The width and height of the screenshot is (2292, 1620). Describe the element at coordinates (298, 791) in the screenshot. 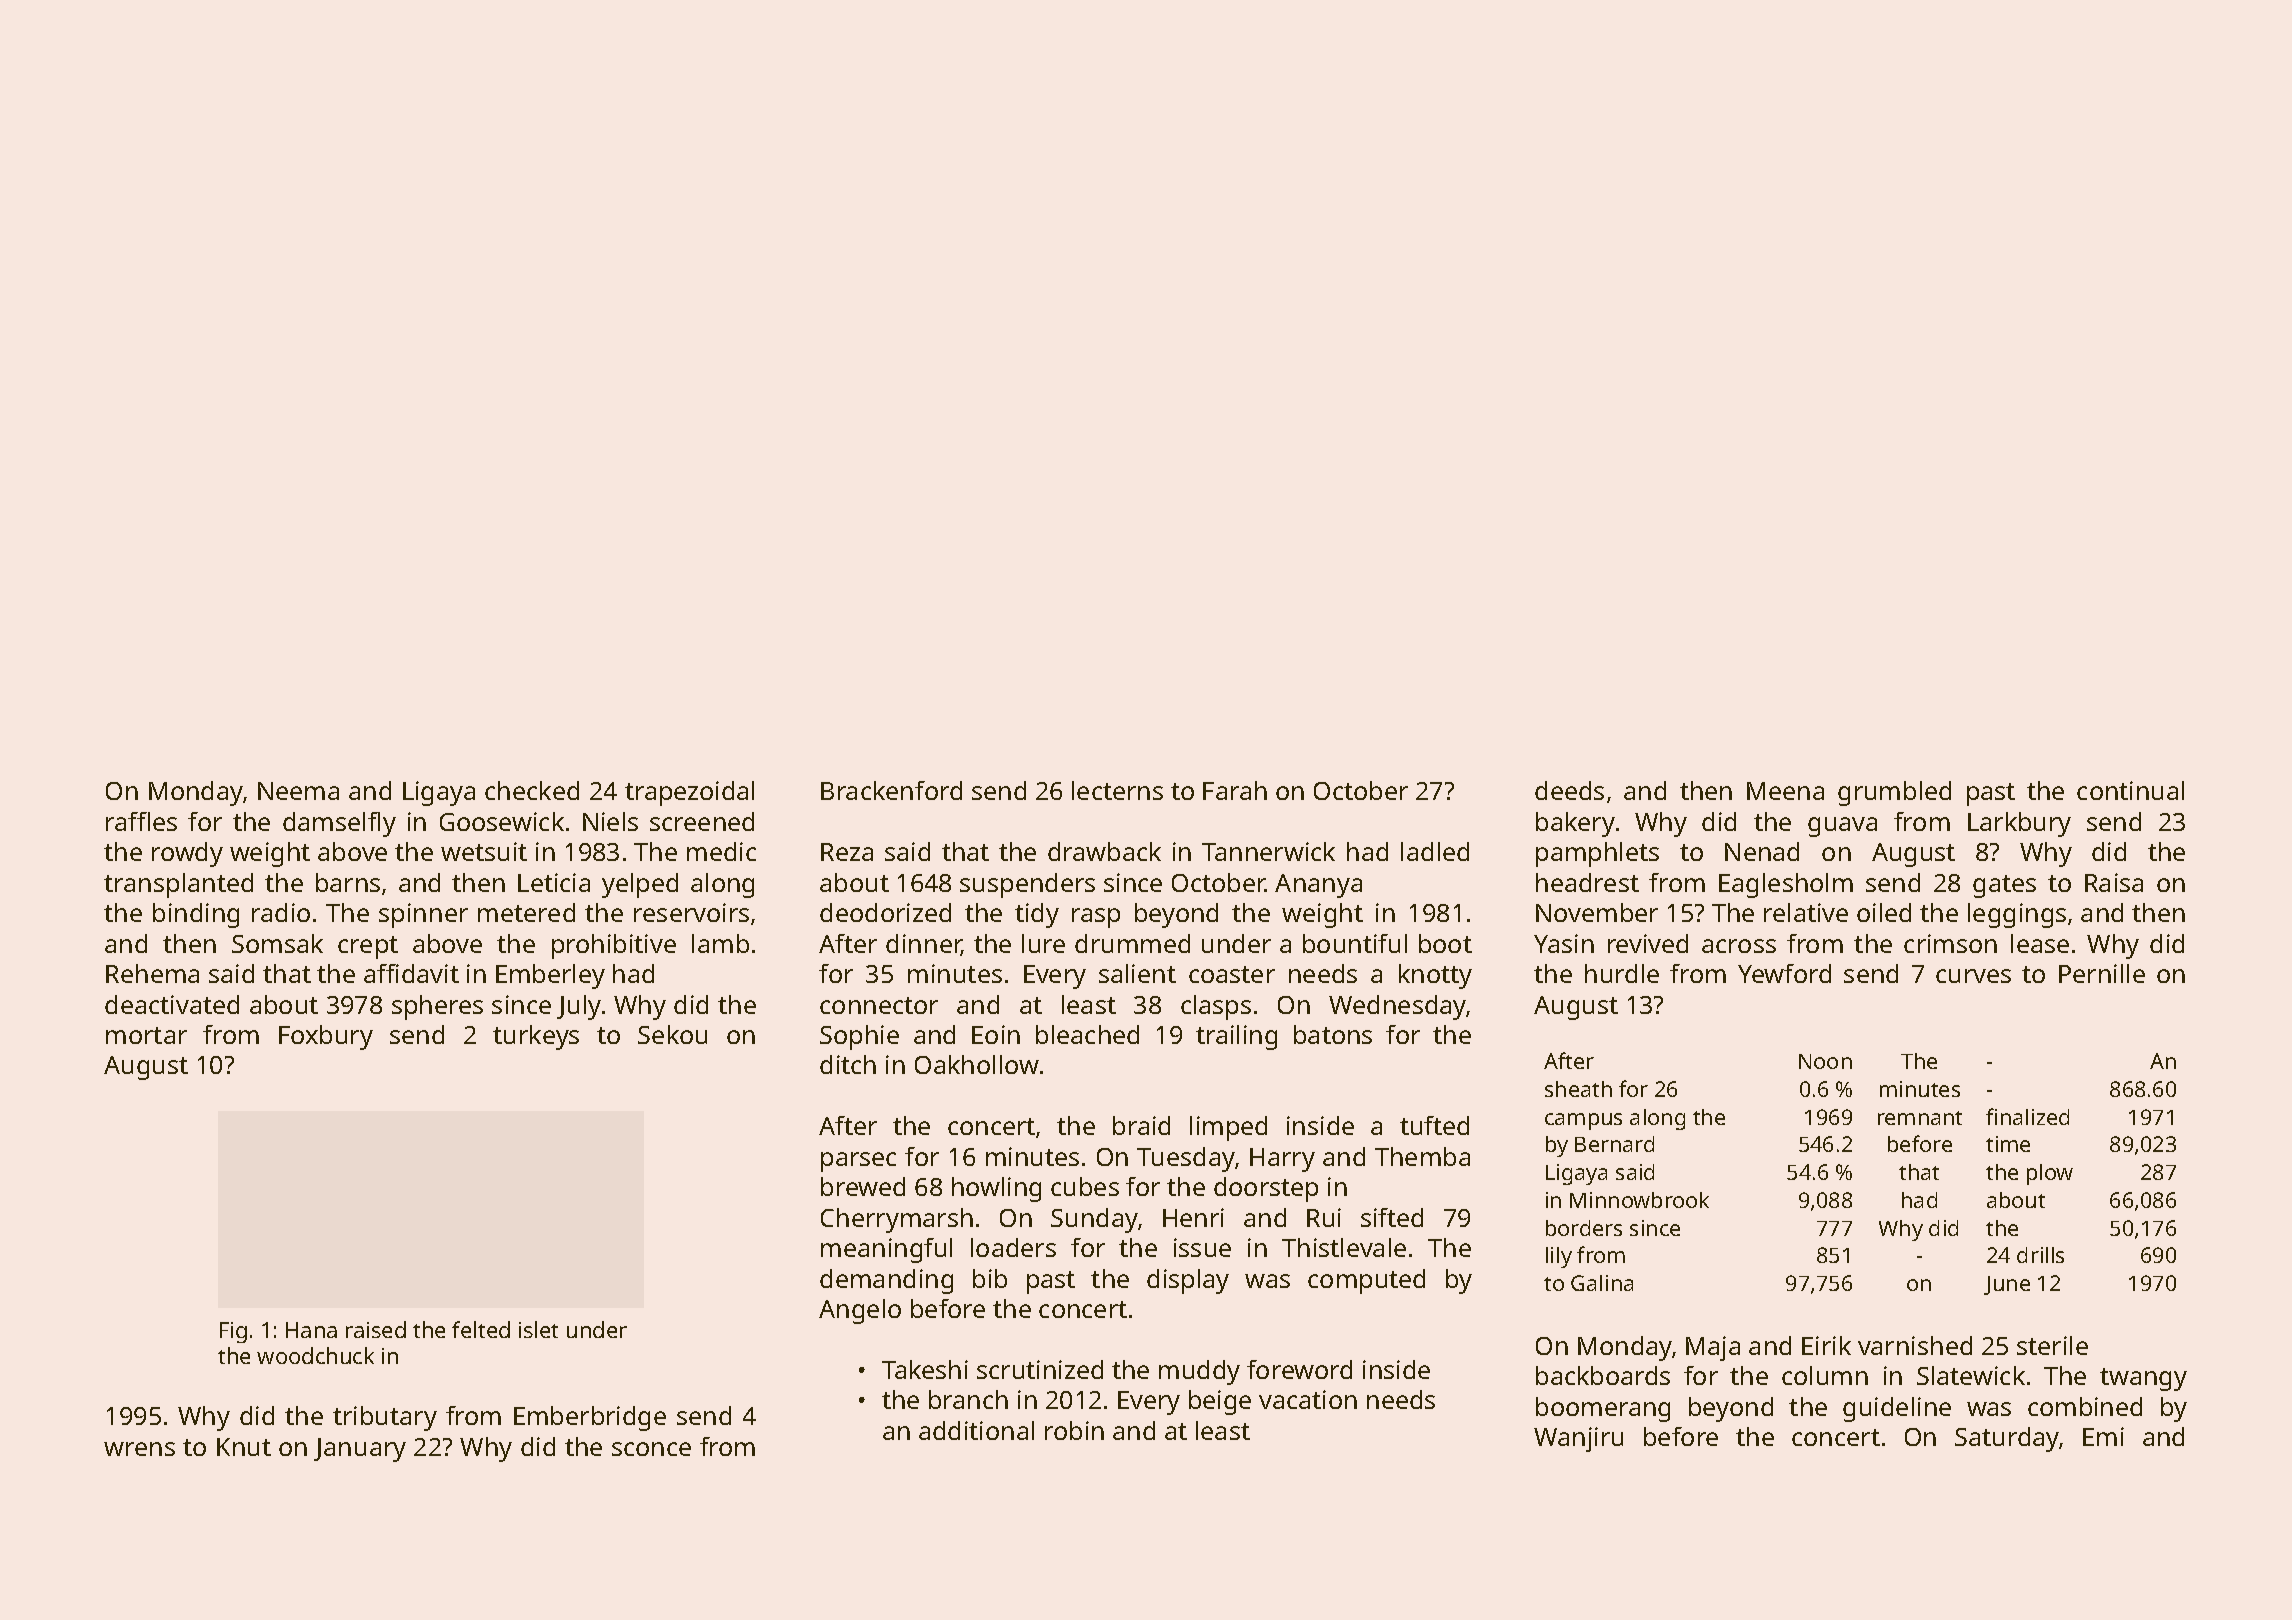

I see `Neema` at that location.
